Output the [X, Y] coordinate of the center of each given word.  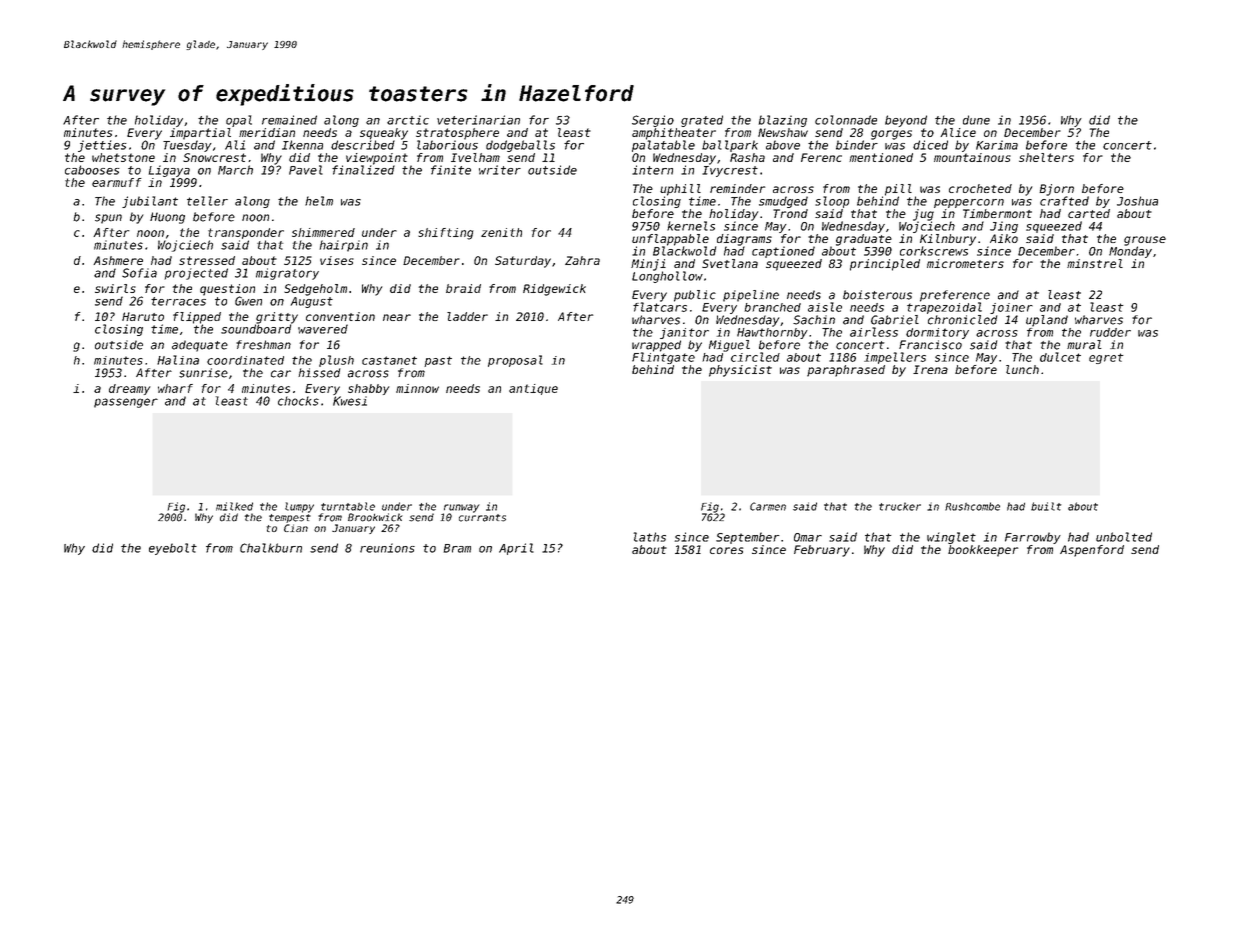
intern [652, 170]
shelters [1046, 157]
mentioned [881, 157]
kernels [691, 226]
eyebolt [173, 549]
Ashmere [118, 260]
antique [533, 389]
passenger [126, 403]
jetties [102, 146]
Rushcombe [972, 506]
